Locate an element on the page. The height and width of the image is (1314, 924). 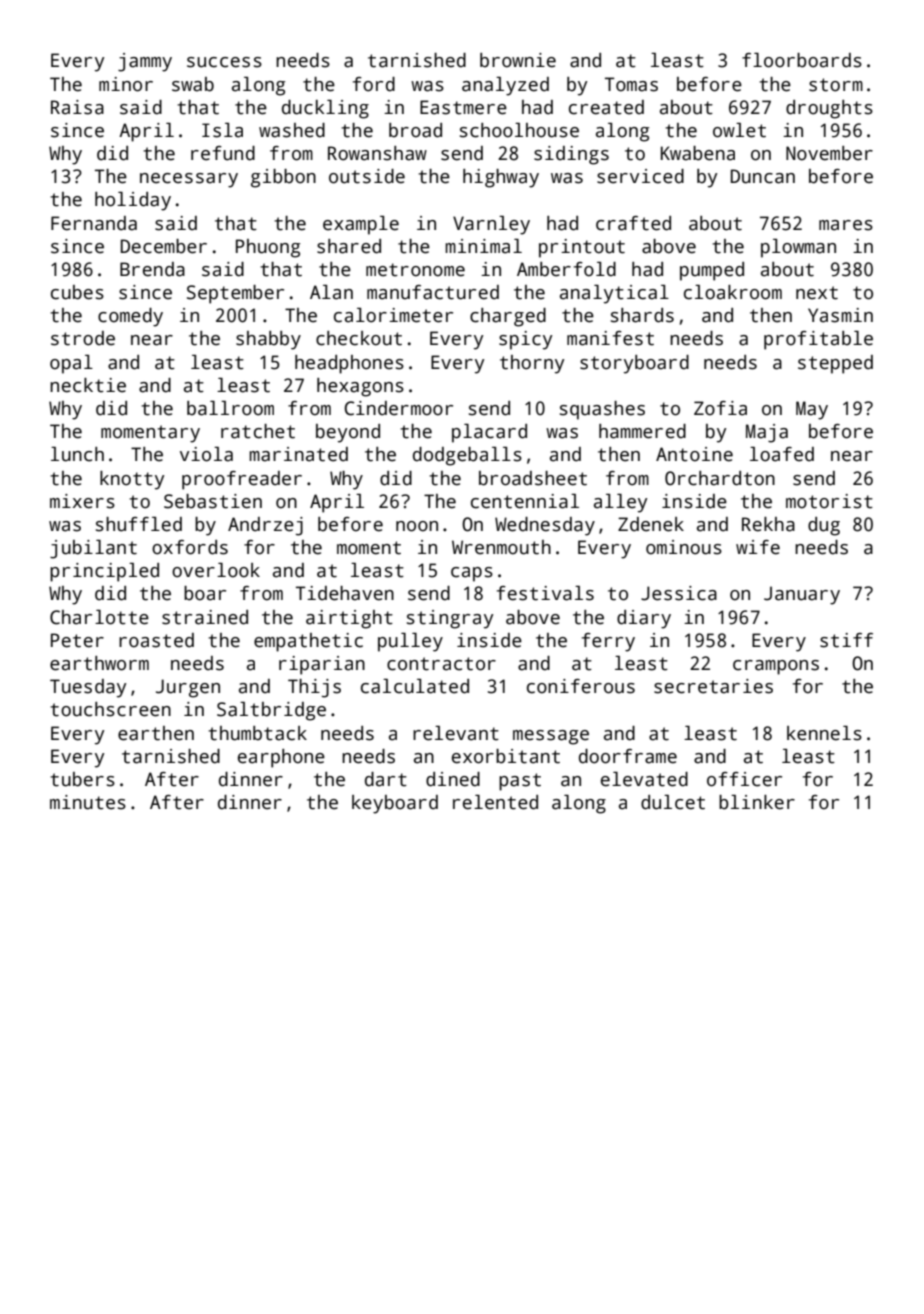
success is located at coordinates (224, 62).
